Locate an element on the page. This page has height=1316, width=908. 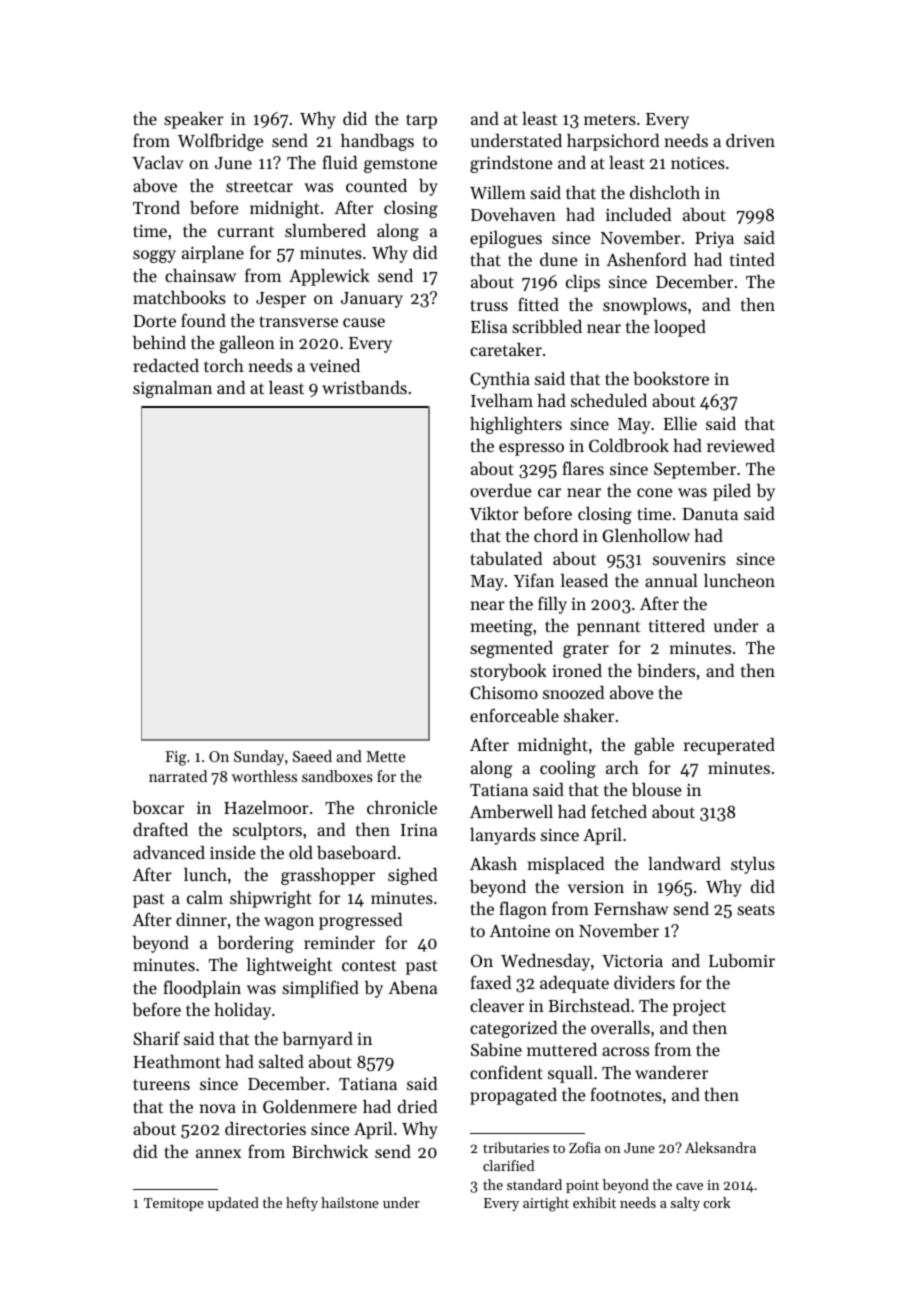
narrated is located at coordinates (178, 776).
